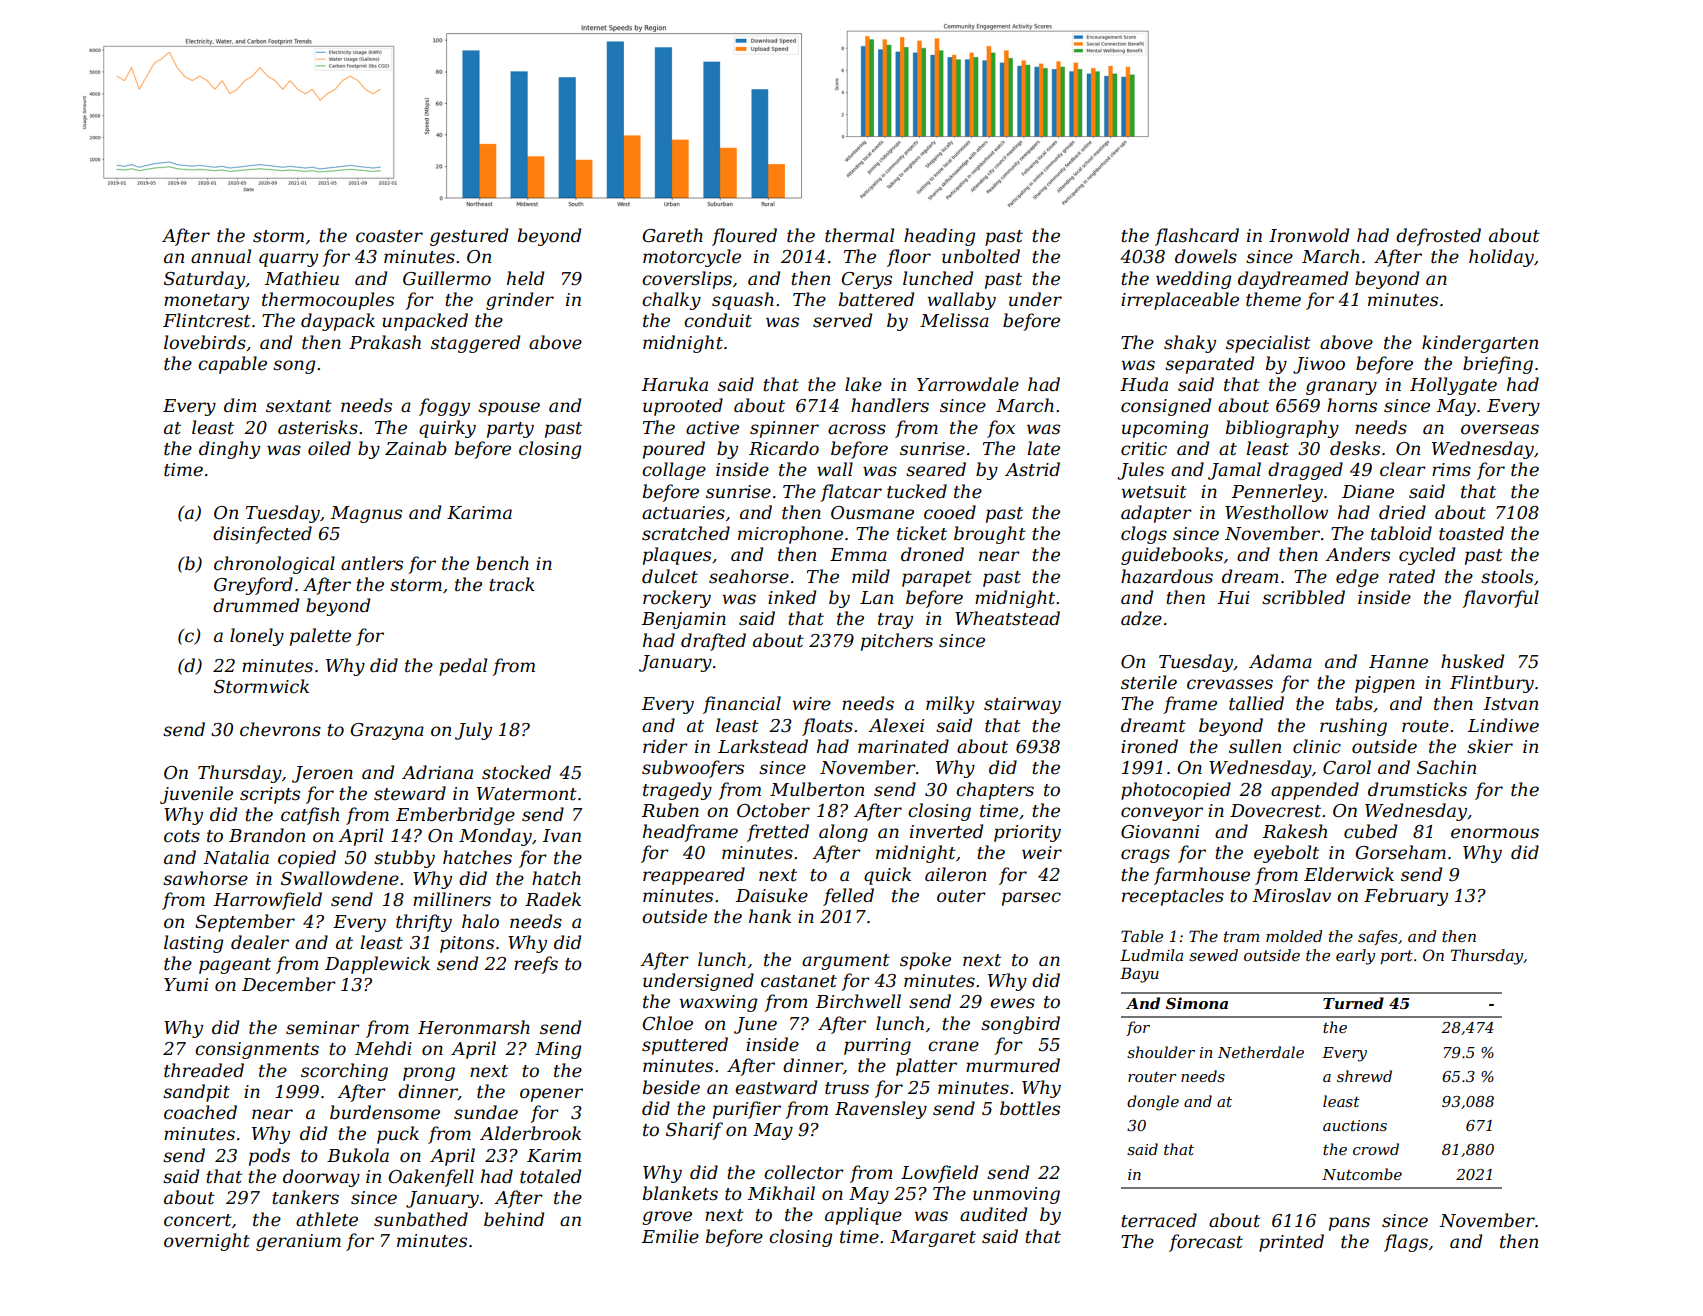 This page has width=1703, height=1316. What do you see at coordinates (1378, 937) in the page?
I see `safes` at bounding box center [1378, 937].
